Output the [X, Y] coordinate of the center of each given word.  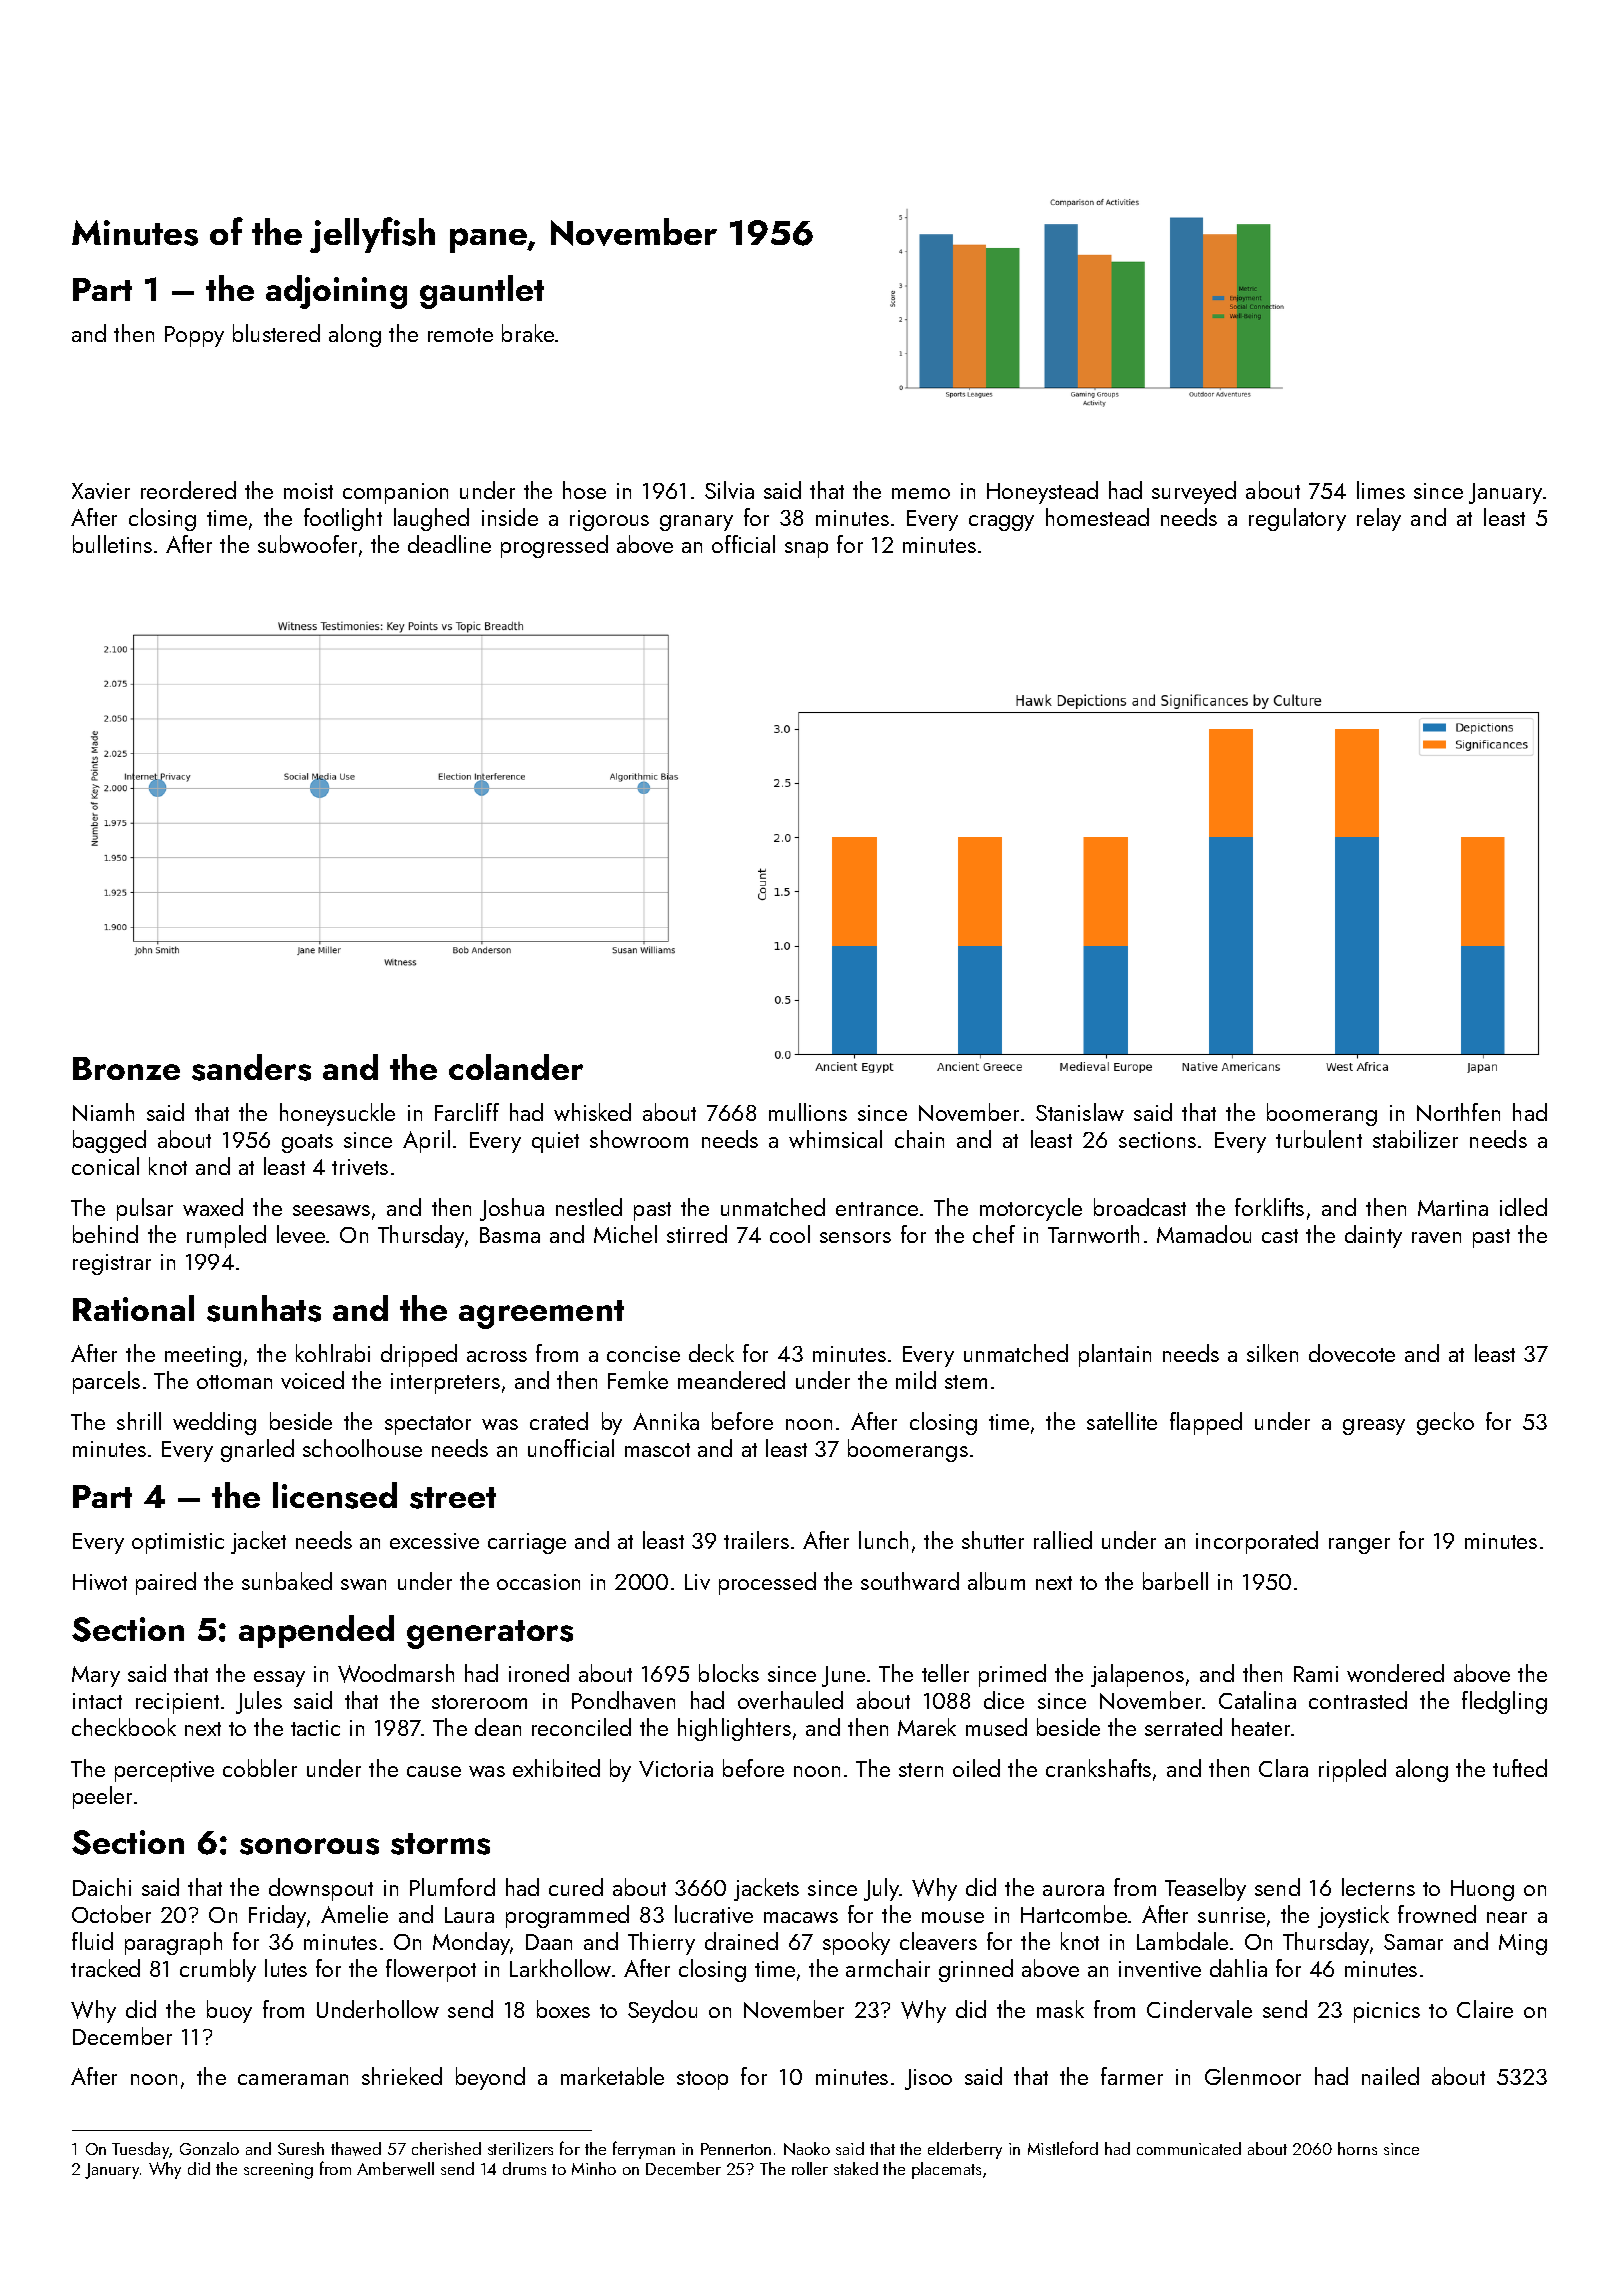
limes [1381, 490]
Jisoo [928, 2079]
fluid [92, 1941]
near [1507, 1917]
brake [528, 333]
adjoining [336, 292]
